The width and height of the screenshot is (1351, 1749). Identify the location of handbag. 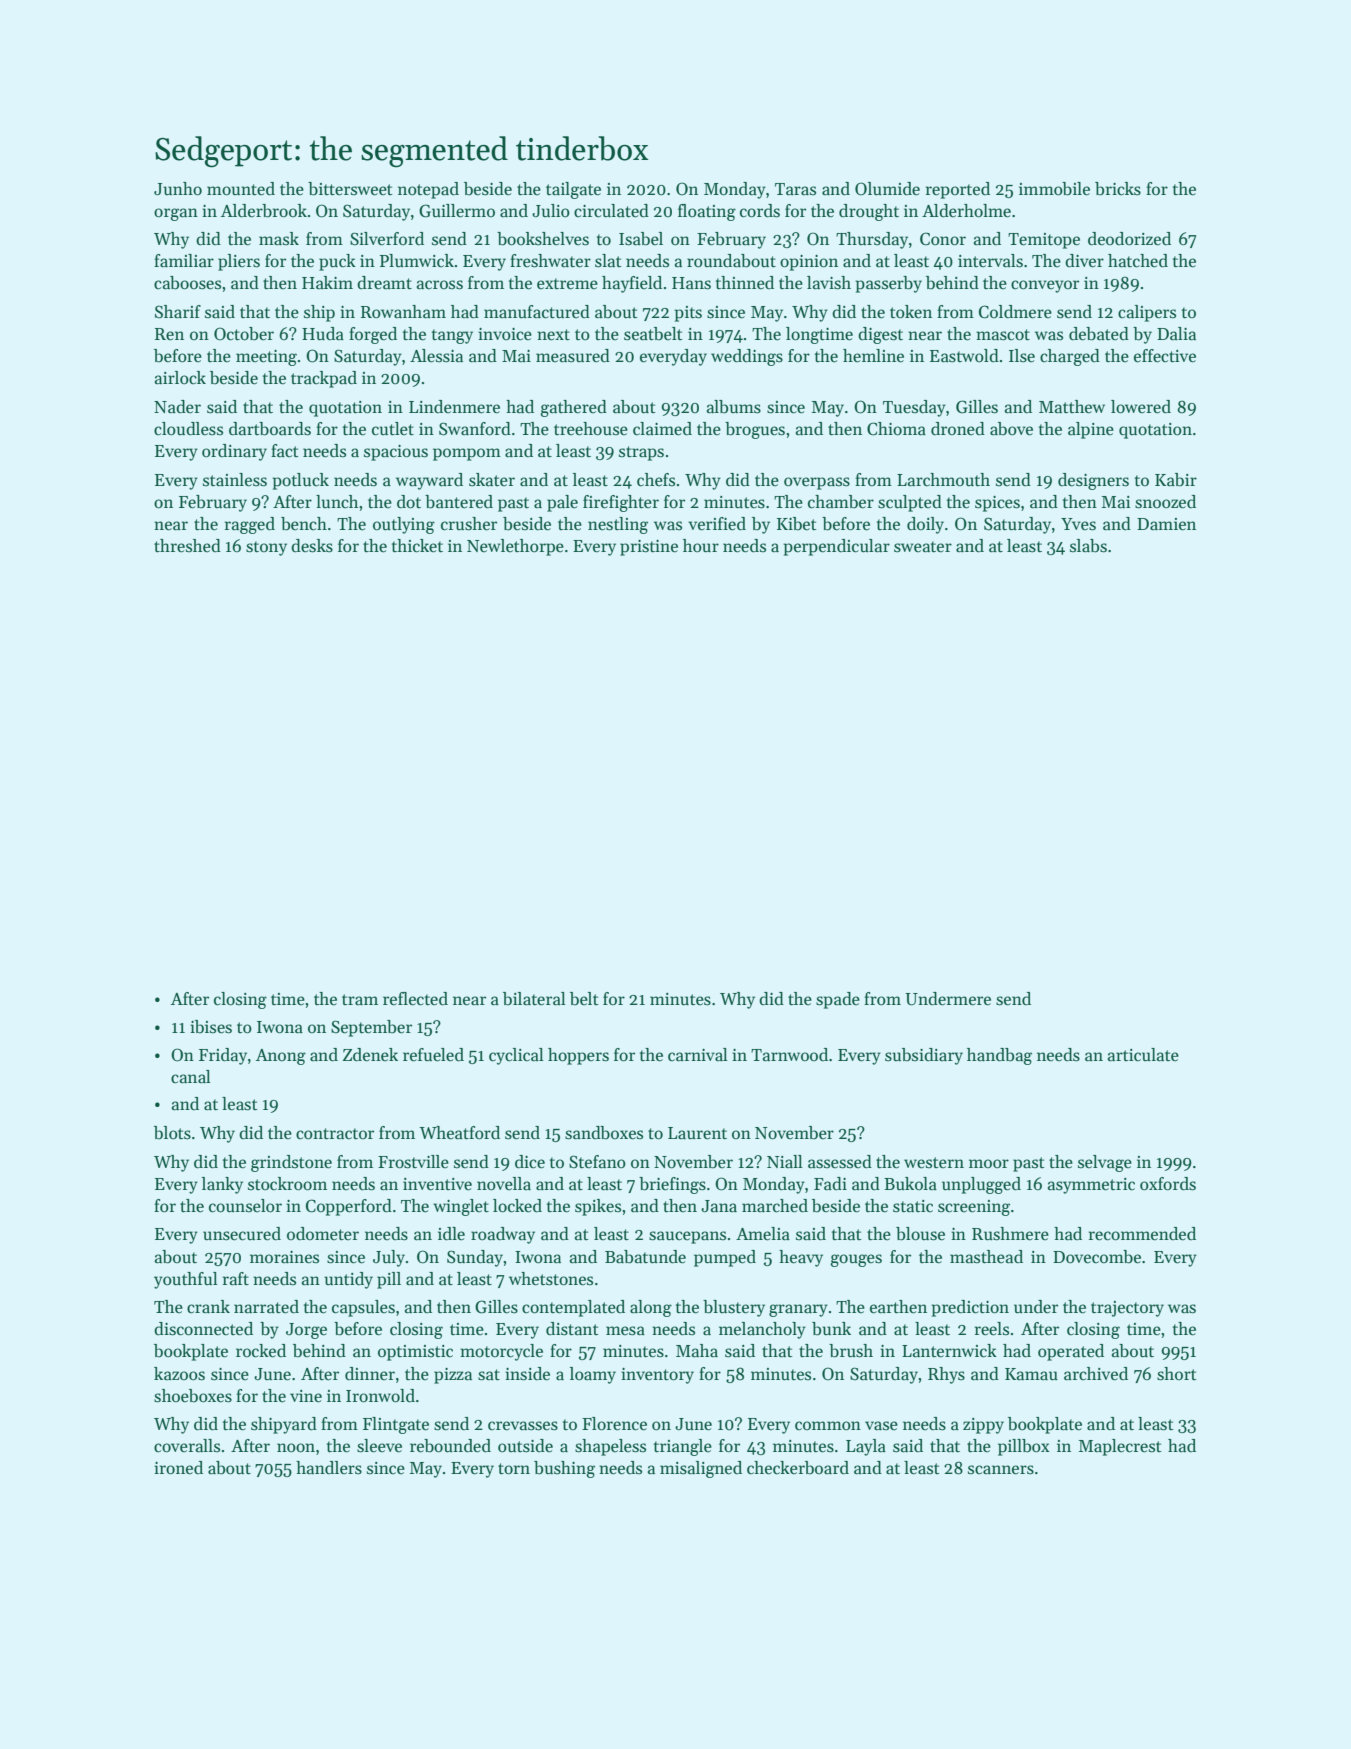
(999, 1056).
